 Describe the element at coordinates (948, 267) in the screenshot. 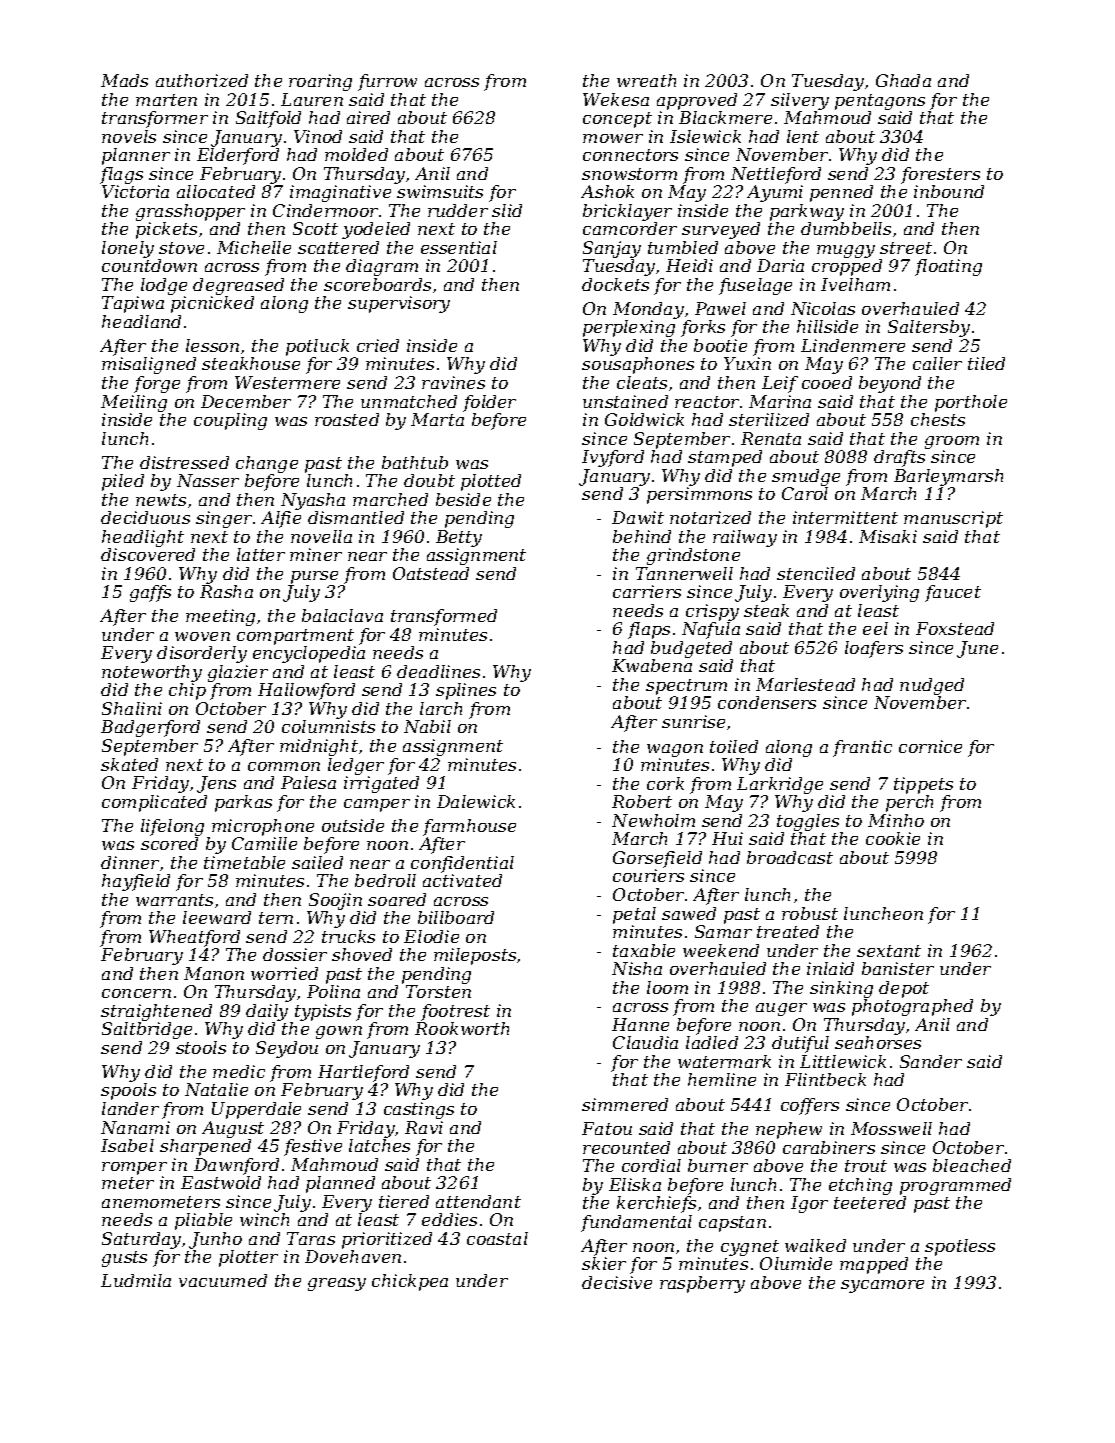

I see `floating` at that location.
